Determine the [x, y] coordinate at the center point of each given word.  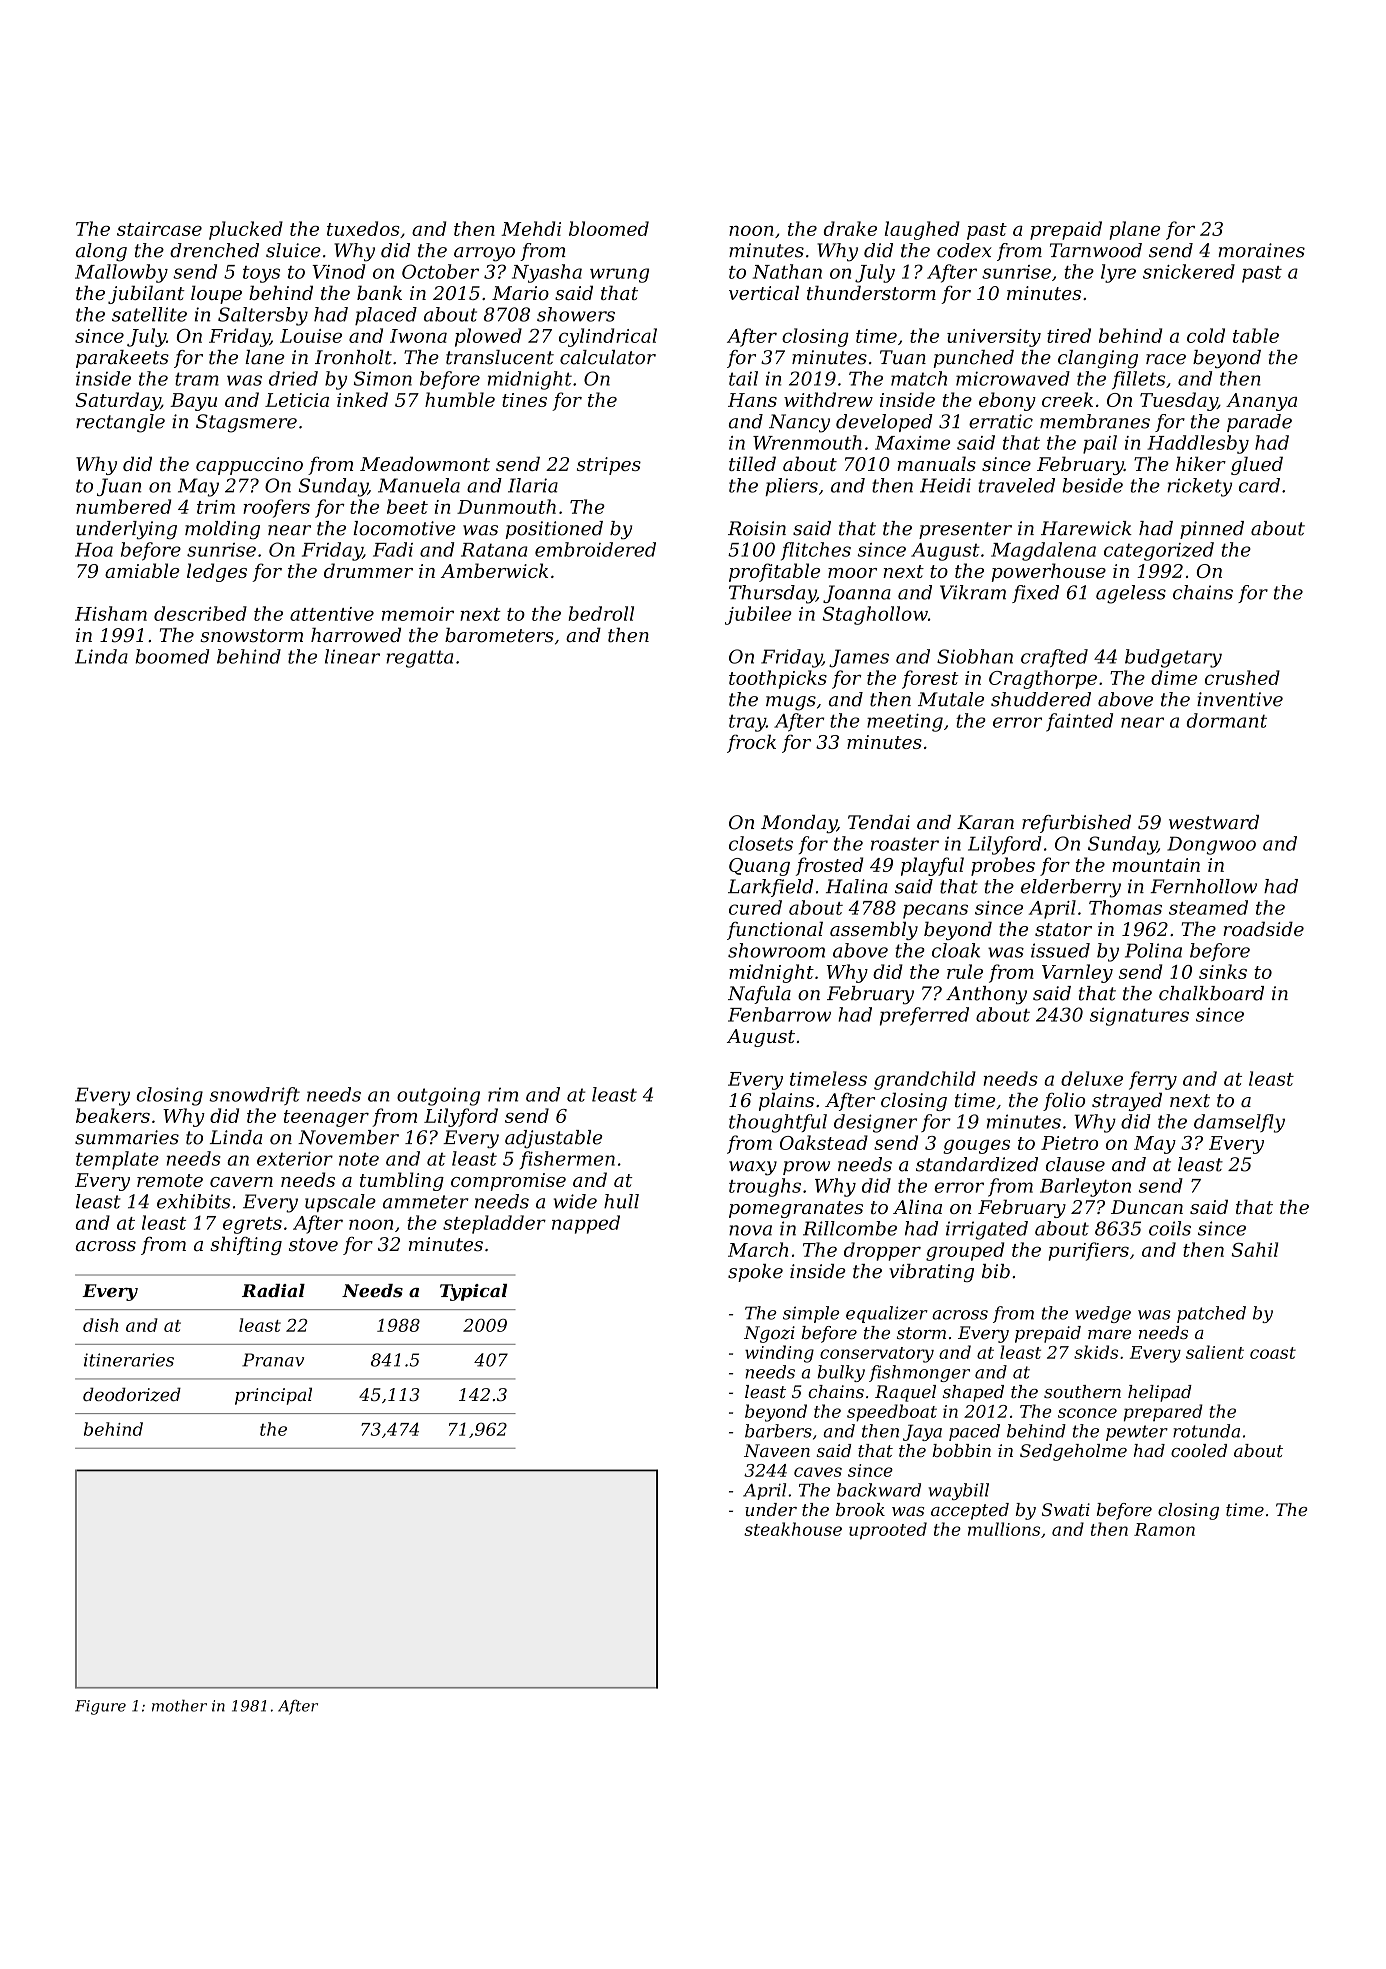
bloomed [609, 228]
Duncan [1147, 1207]
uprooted [888, 1531]
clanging [1098, 359]
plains [786, 1101]
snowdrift [254, 1096]
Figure [100, 1707]
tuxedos [363, 228]
